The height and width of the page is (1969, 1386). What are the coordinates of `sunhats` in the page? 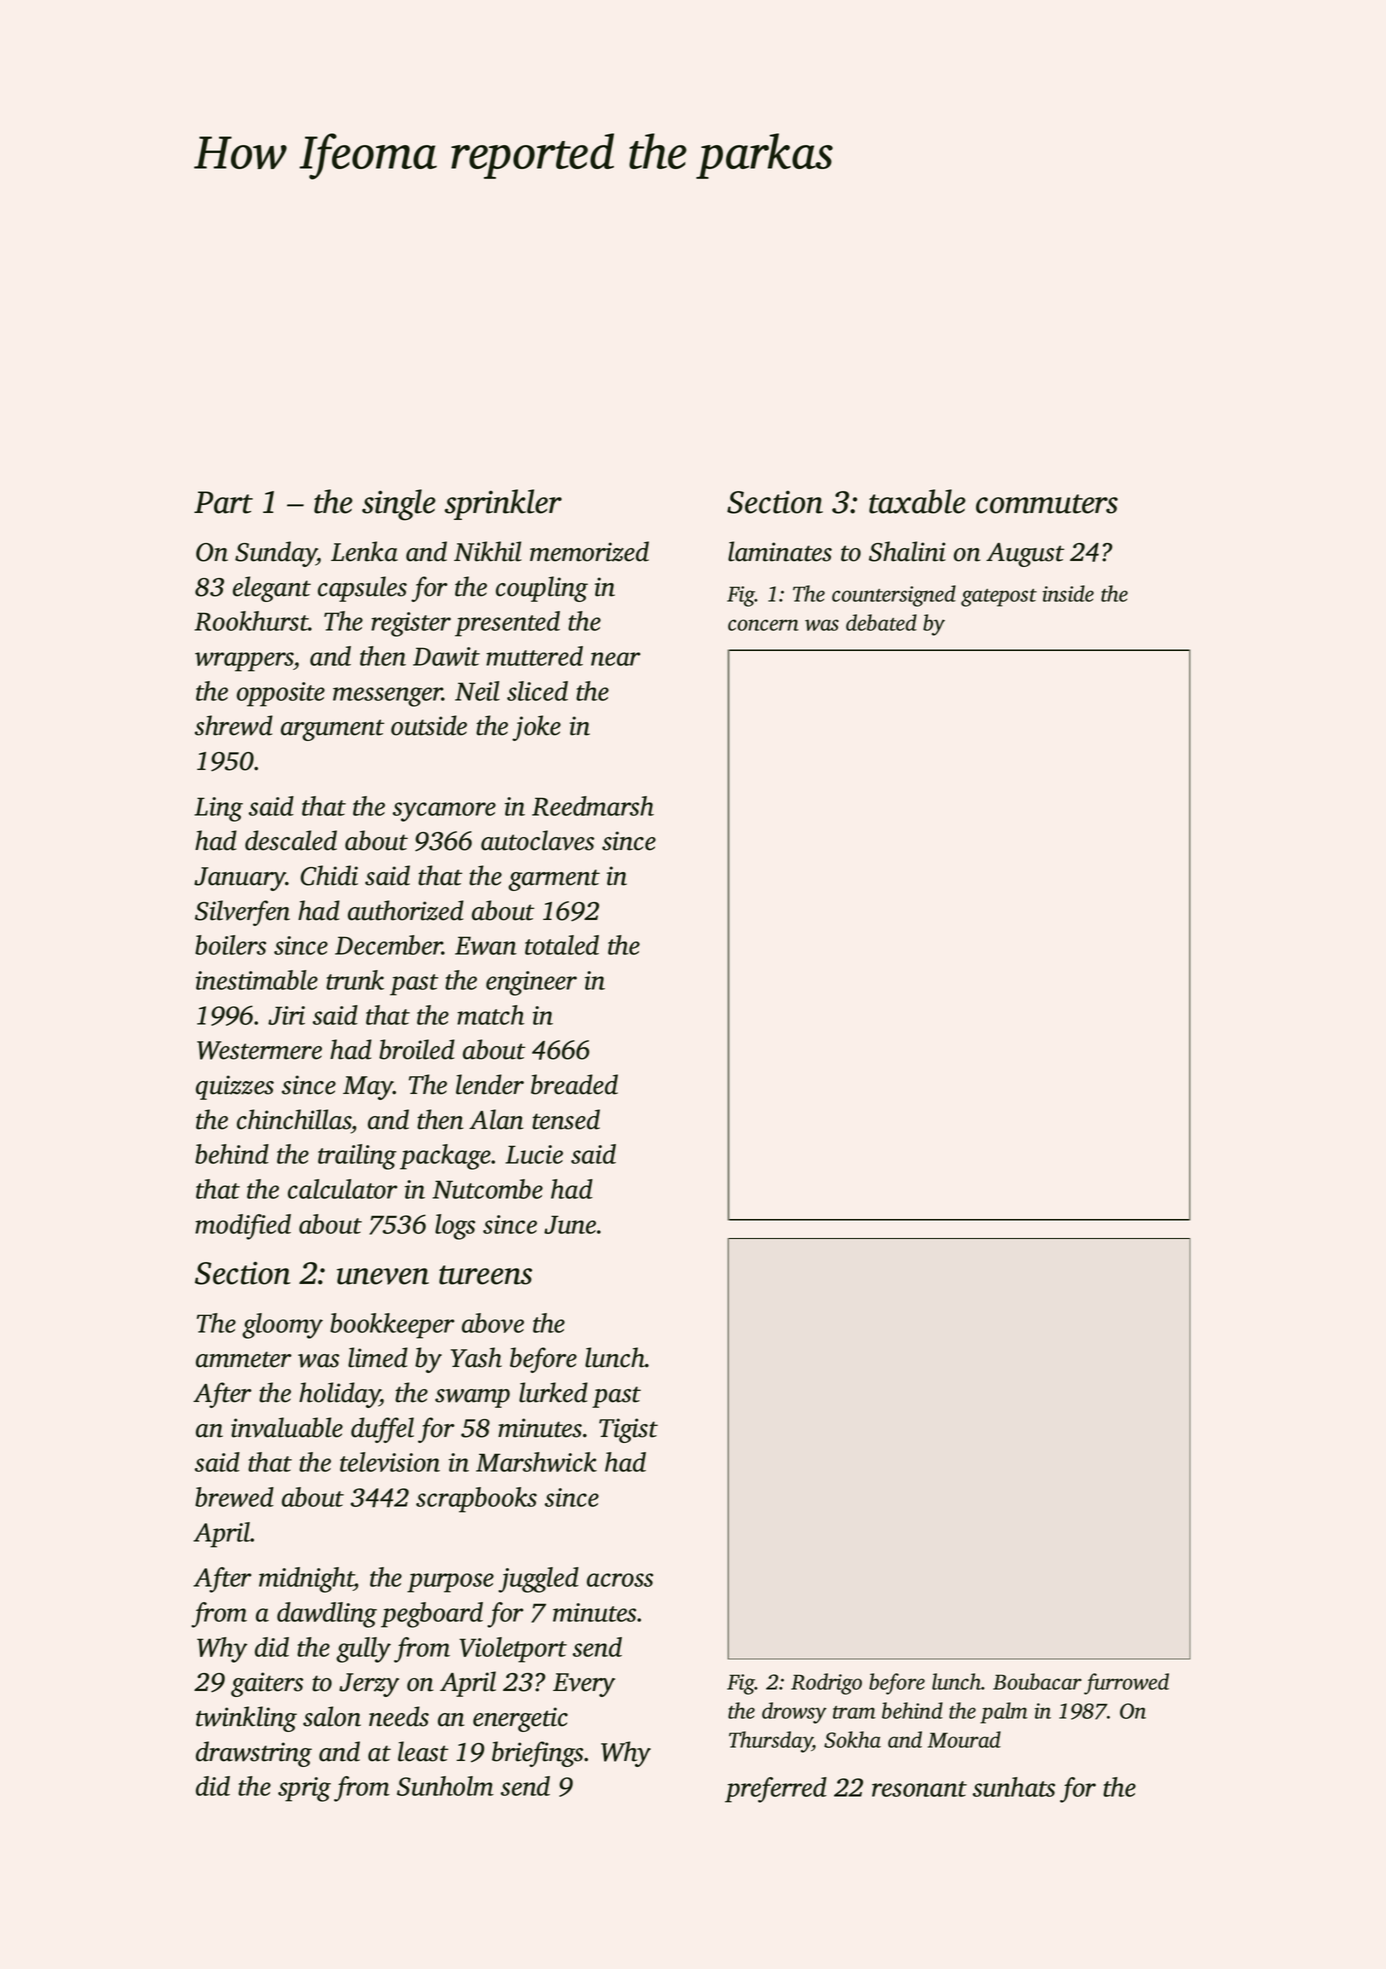 It's located at (1014, 1787).
